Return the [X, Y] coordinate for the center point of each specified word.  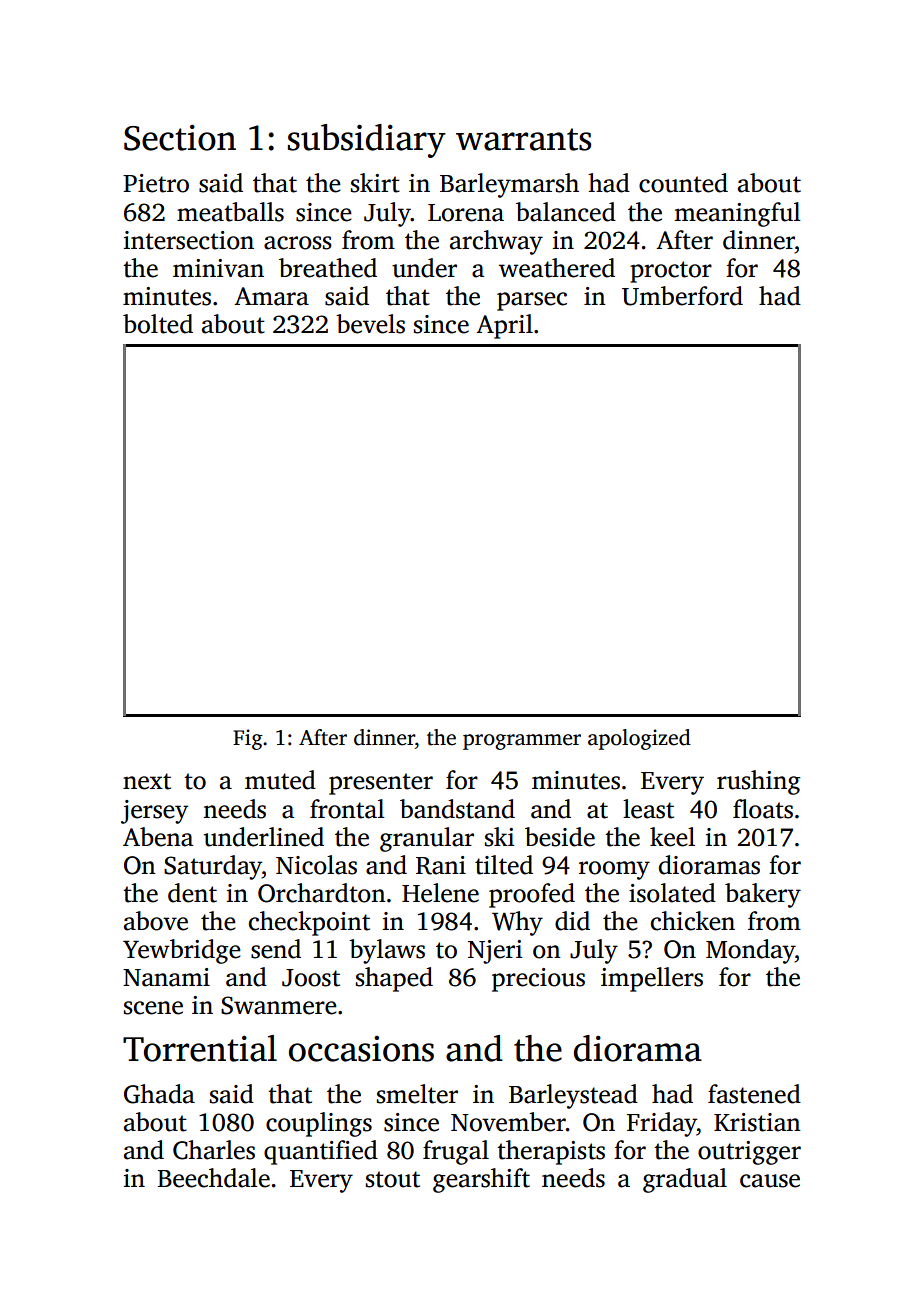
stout [393, 1179]
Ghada [159, 1094]
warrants [523, 139]
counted [683, 183]
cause [770, 1181]
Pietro [156, 183]
